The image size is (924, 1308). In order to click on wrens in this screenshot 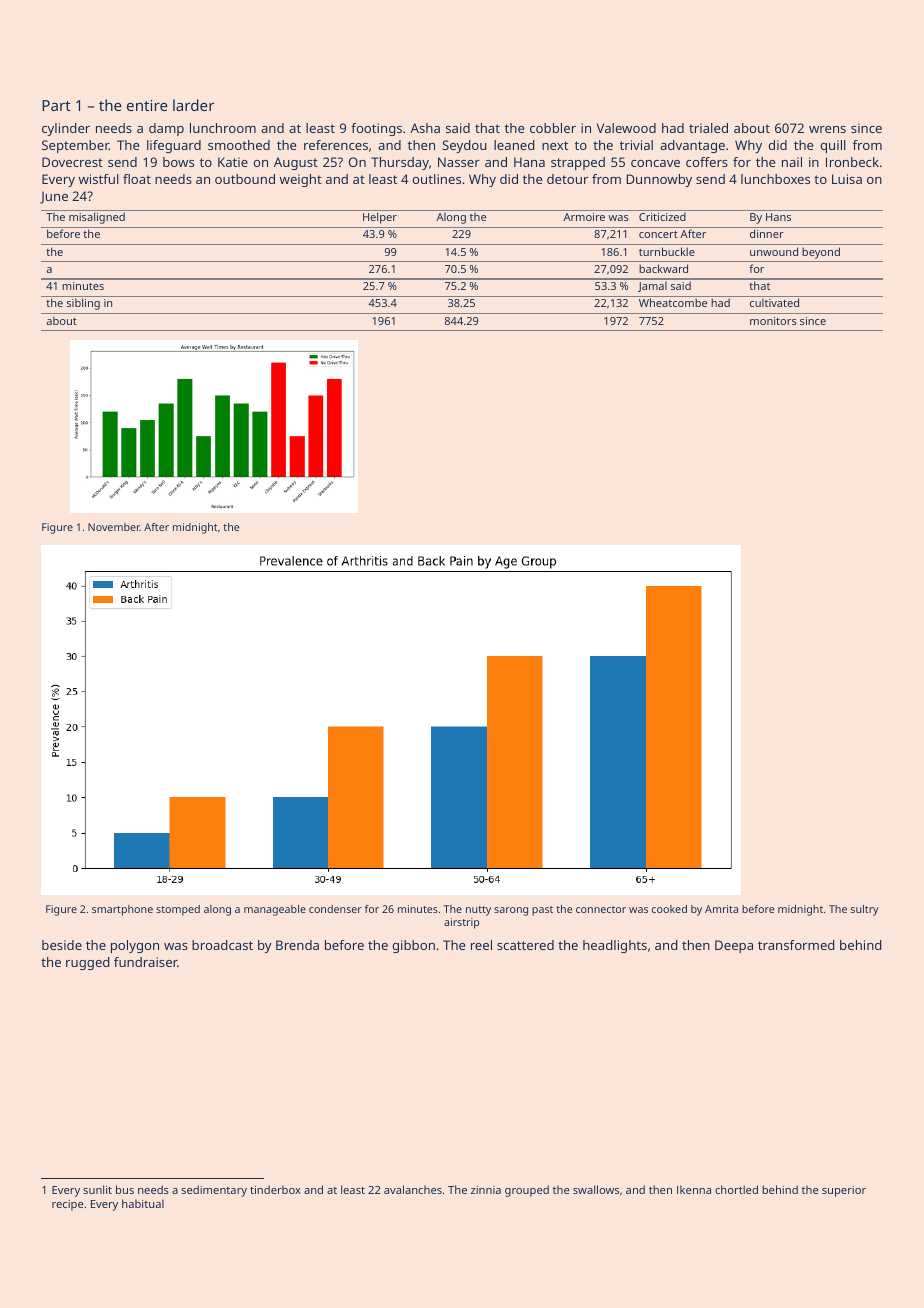, I will do `click(827, 129)`.
